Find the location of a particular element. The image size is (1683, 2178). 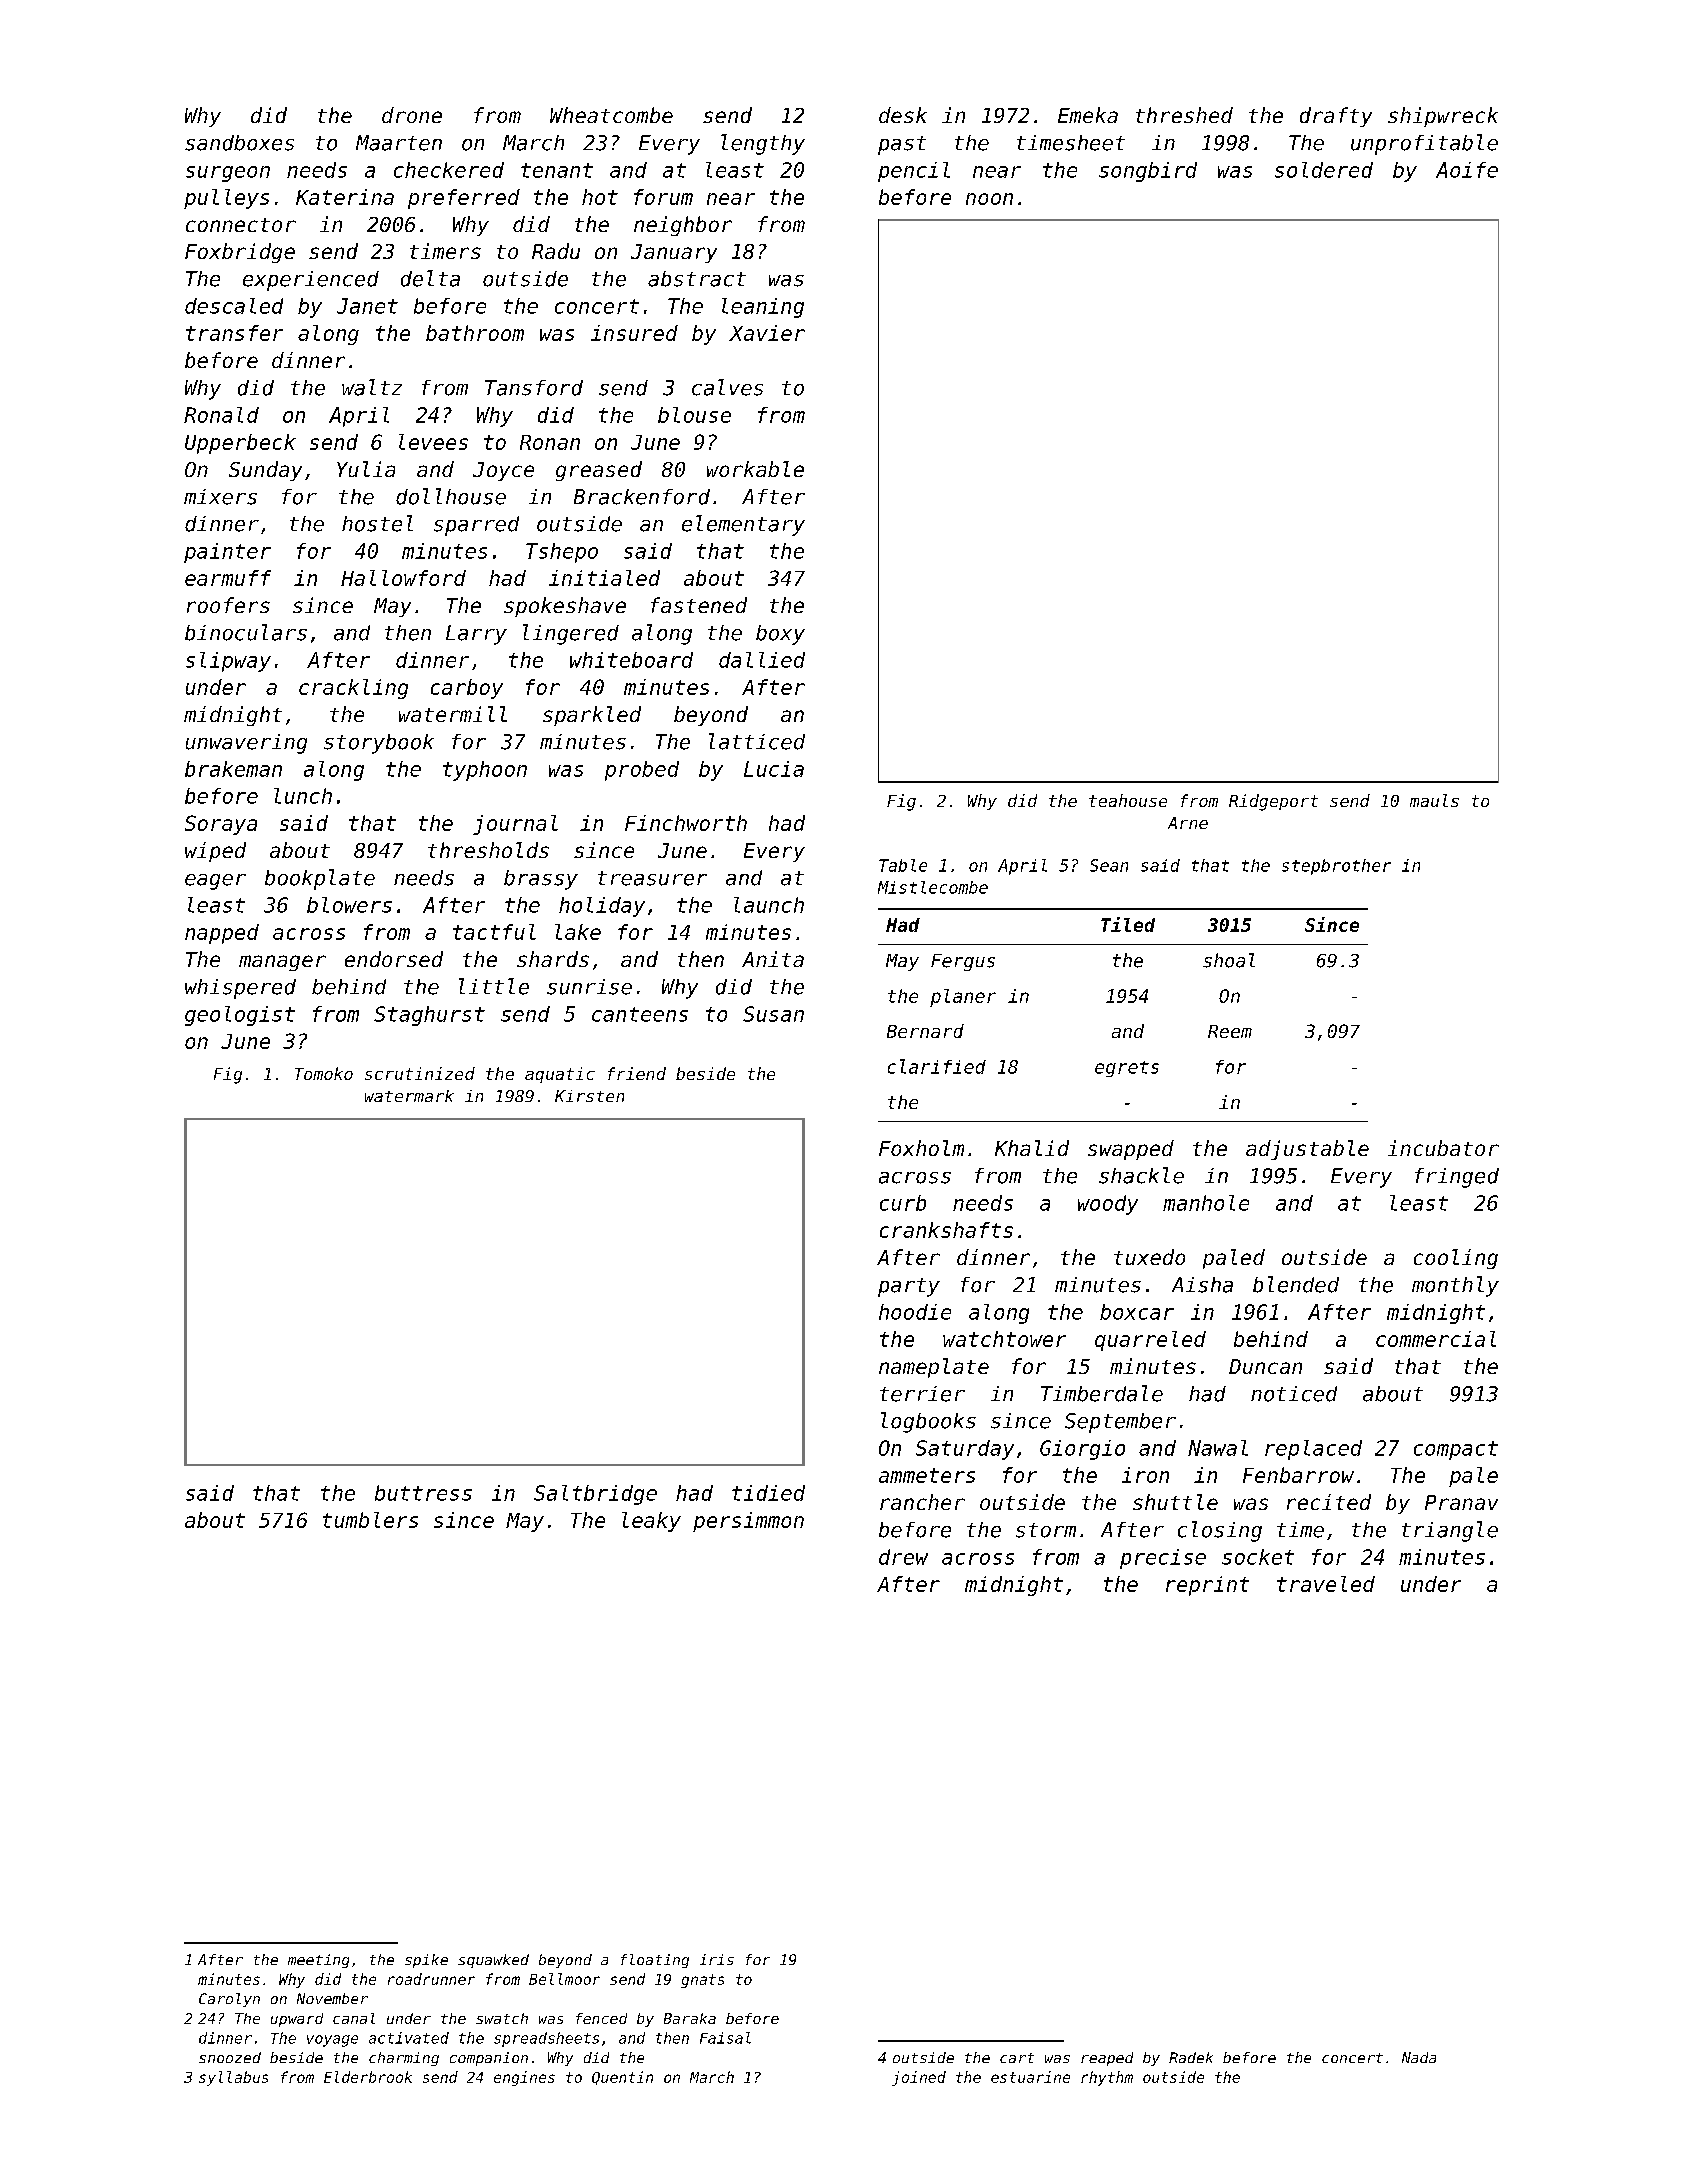

desk is located at coordinates (903, 115).
